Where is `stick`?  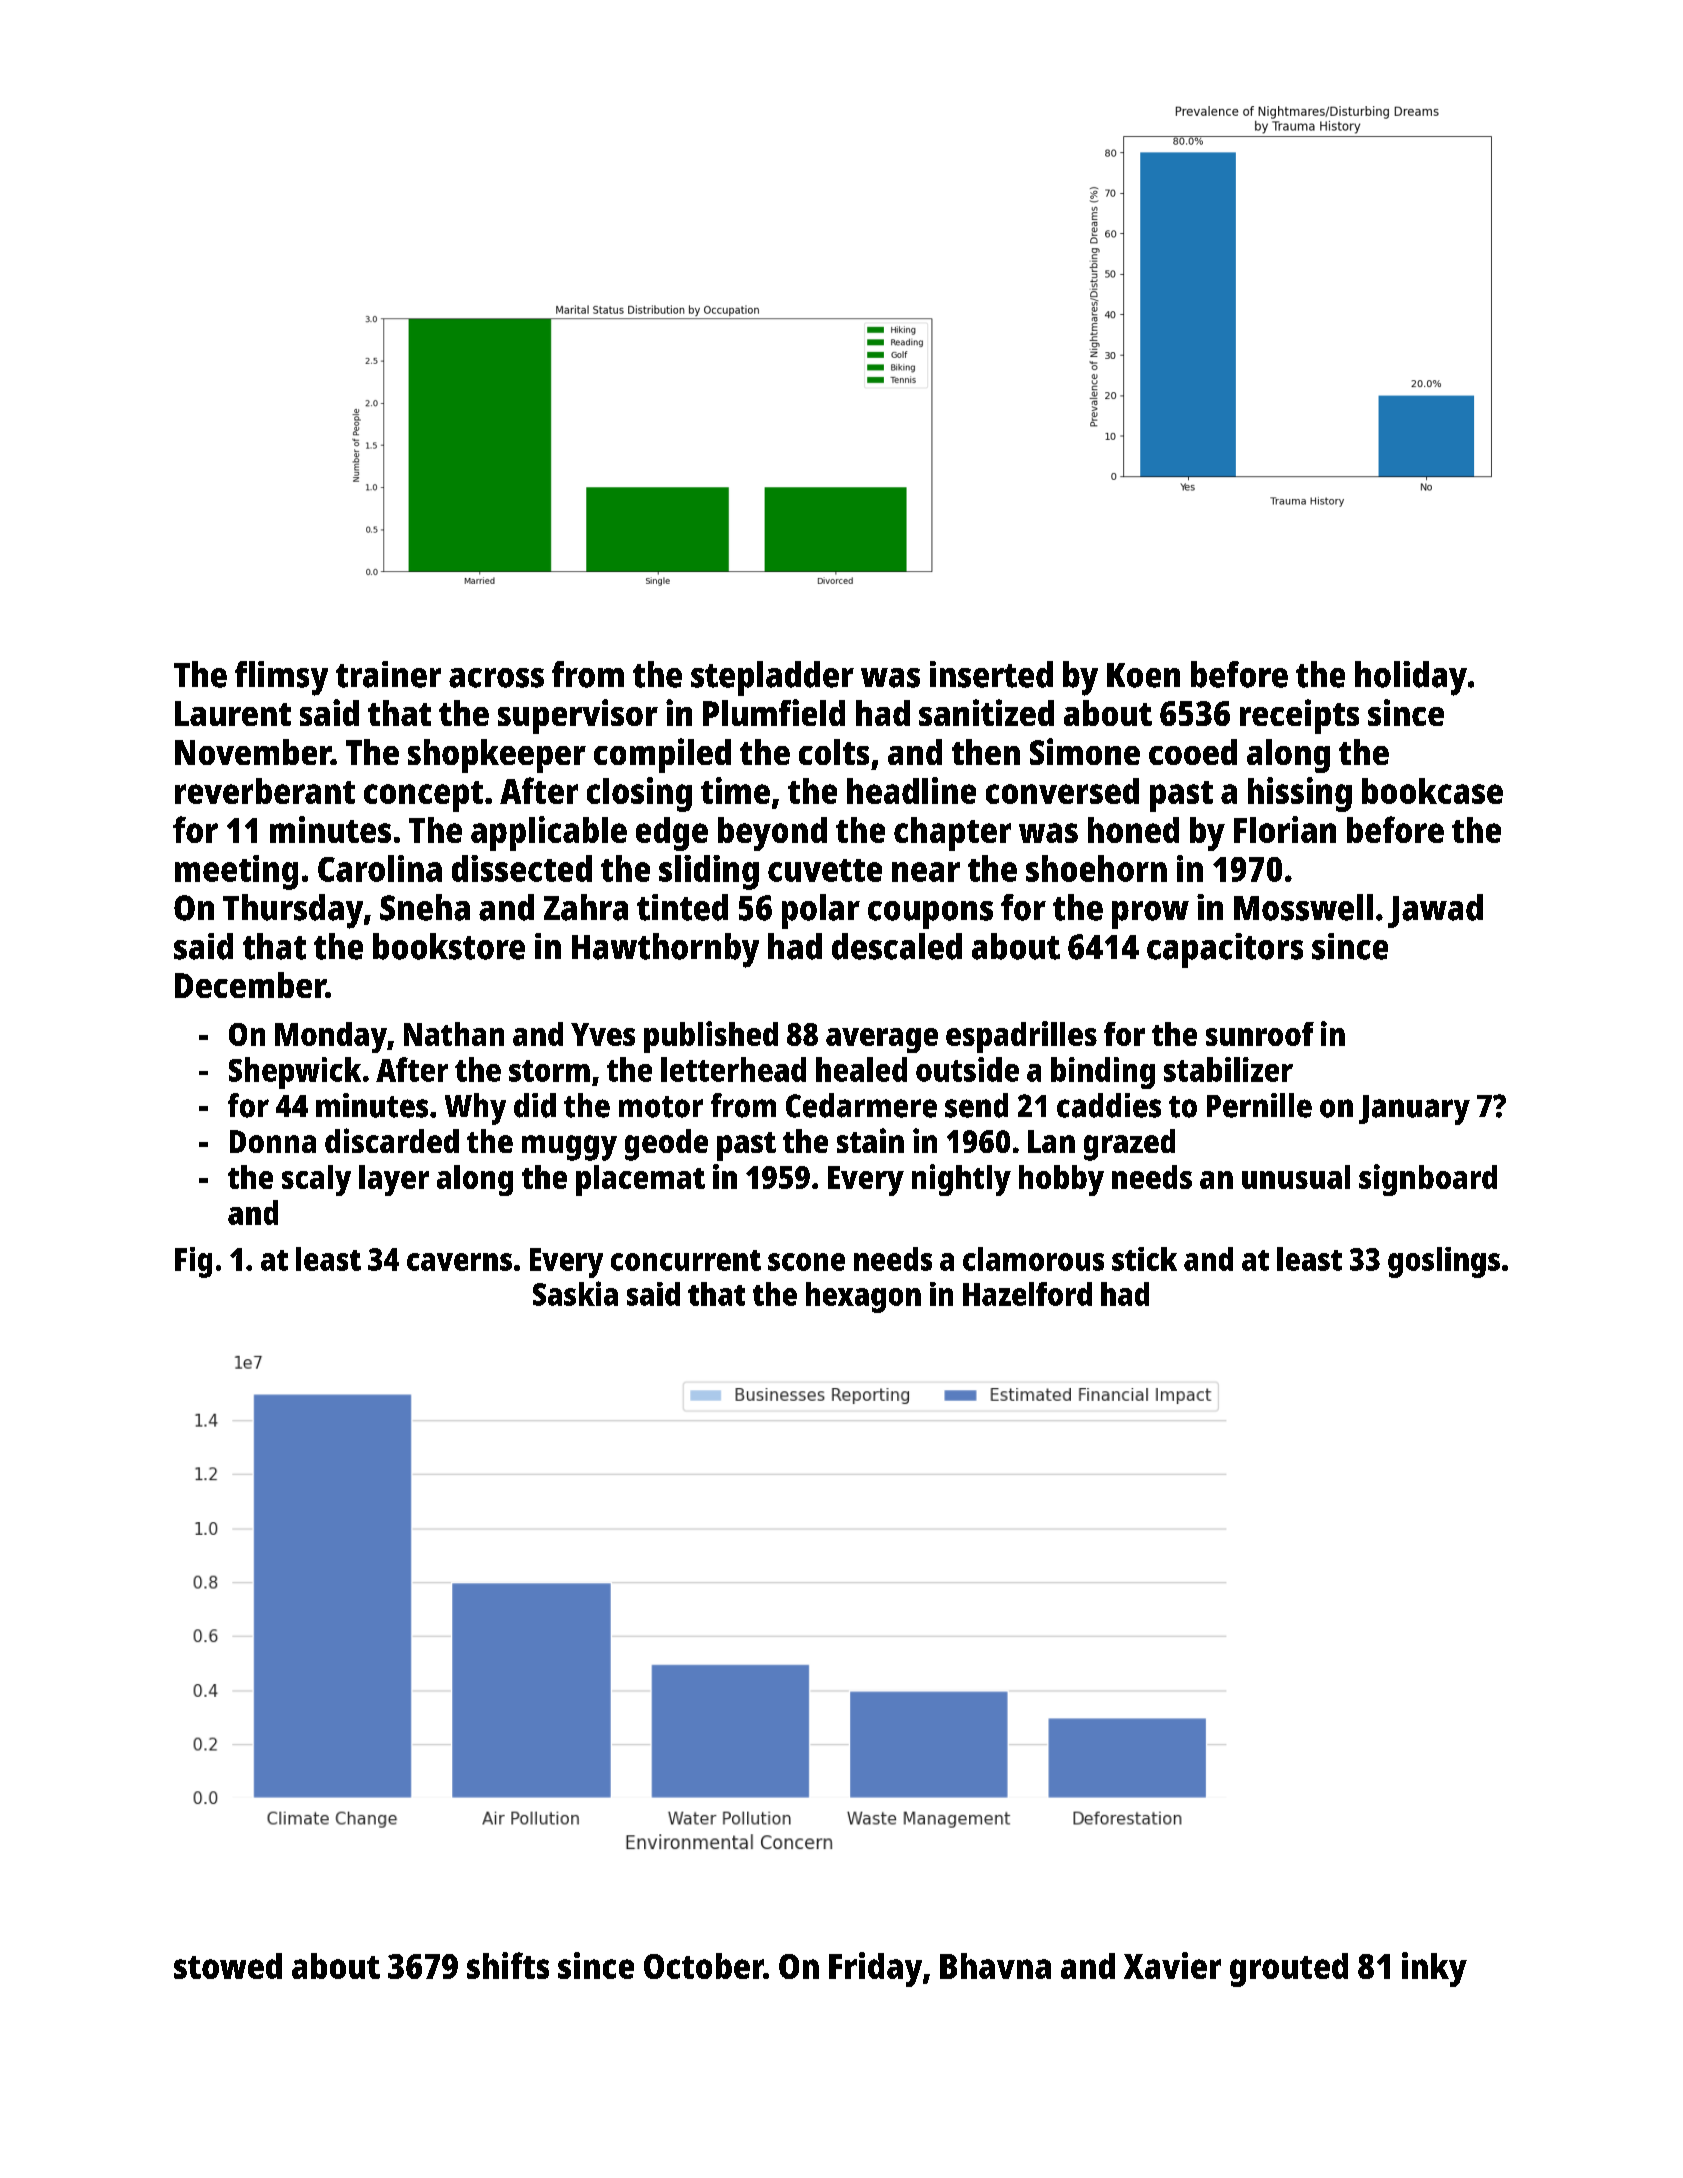 stick is located at coordinates (1144, 1259).
